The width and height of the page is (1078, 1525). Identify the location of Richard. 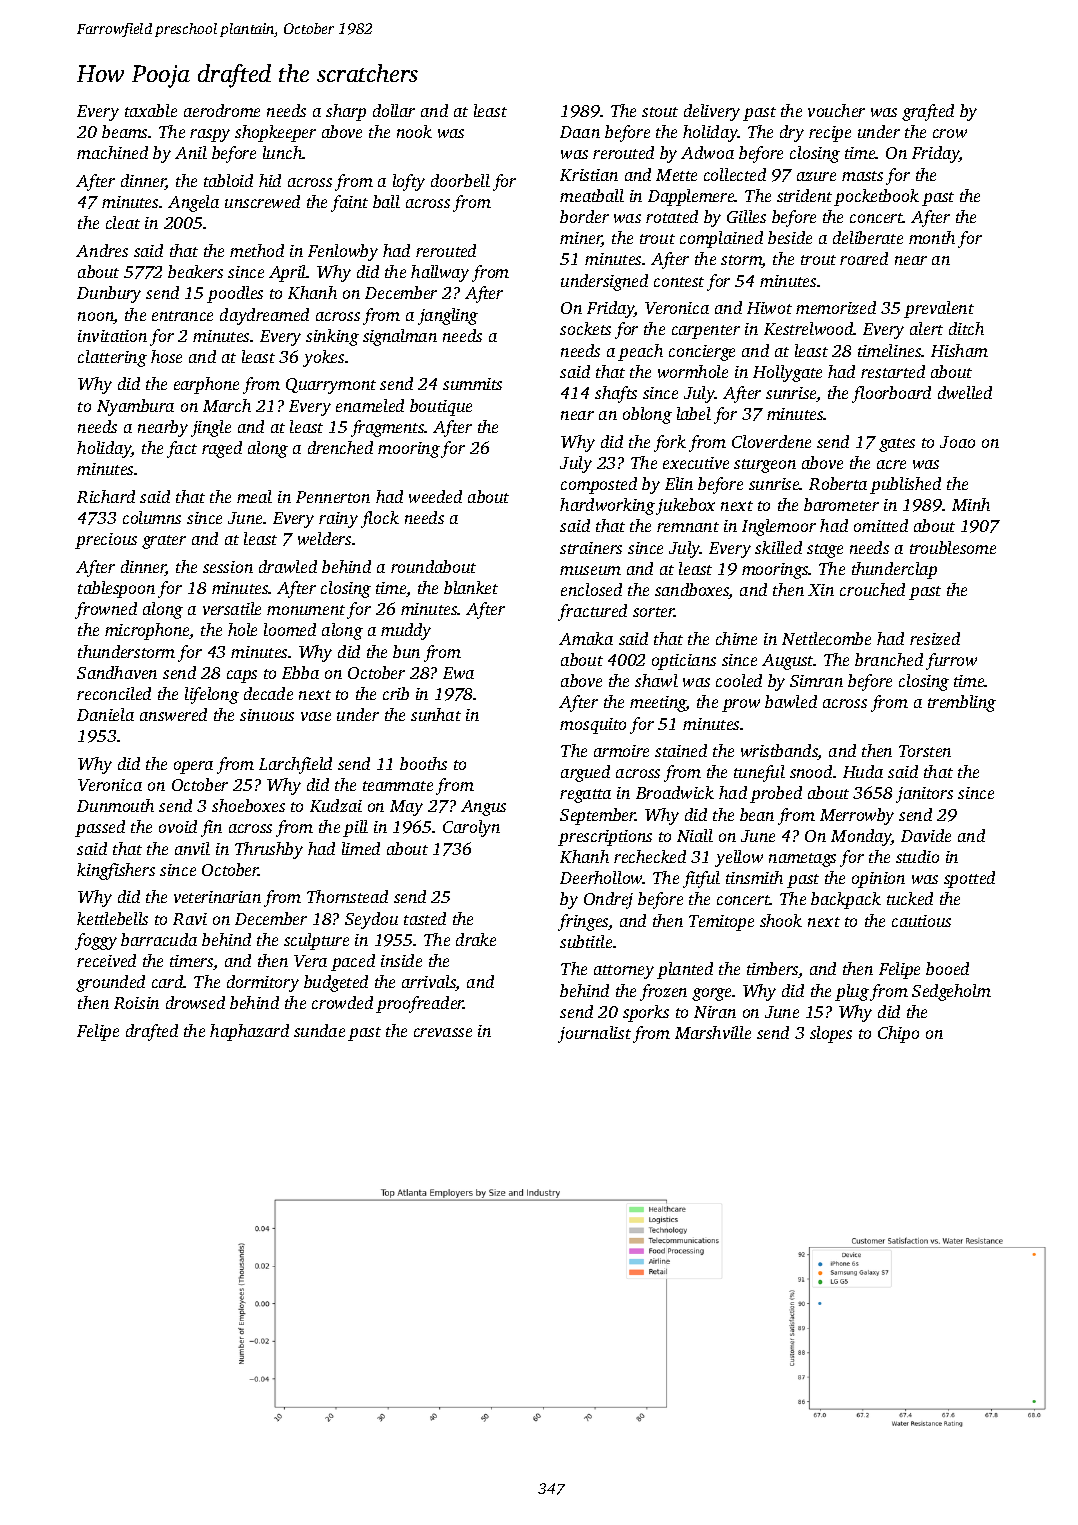
(106, 496).
